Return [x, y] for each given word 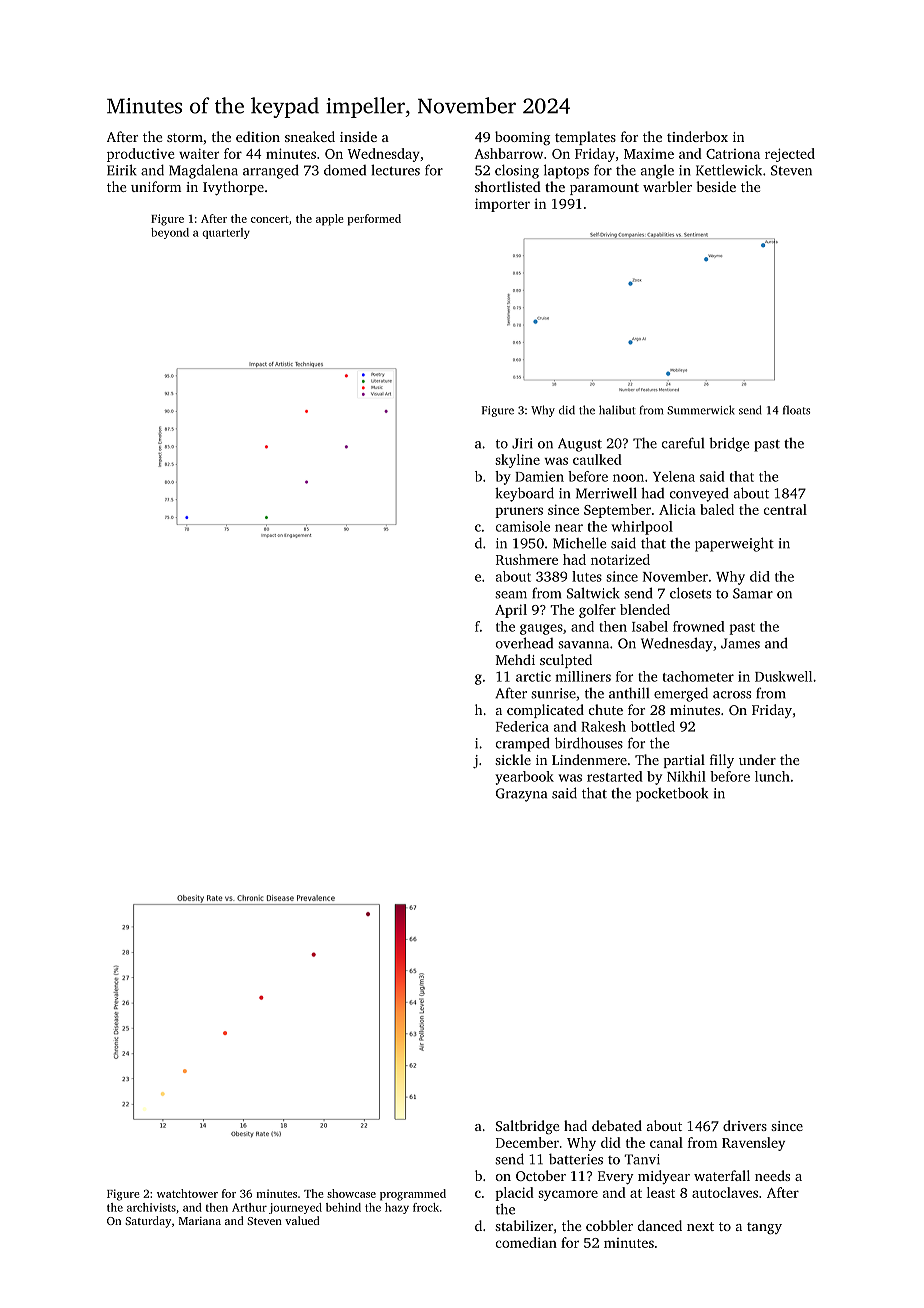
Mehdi [515, 659]
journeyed [295, 1208]
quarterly [226, 233]
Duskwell [783, 676]
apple [329, 220]
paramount [604, 189]
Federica [522, 726]
